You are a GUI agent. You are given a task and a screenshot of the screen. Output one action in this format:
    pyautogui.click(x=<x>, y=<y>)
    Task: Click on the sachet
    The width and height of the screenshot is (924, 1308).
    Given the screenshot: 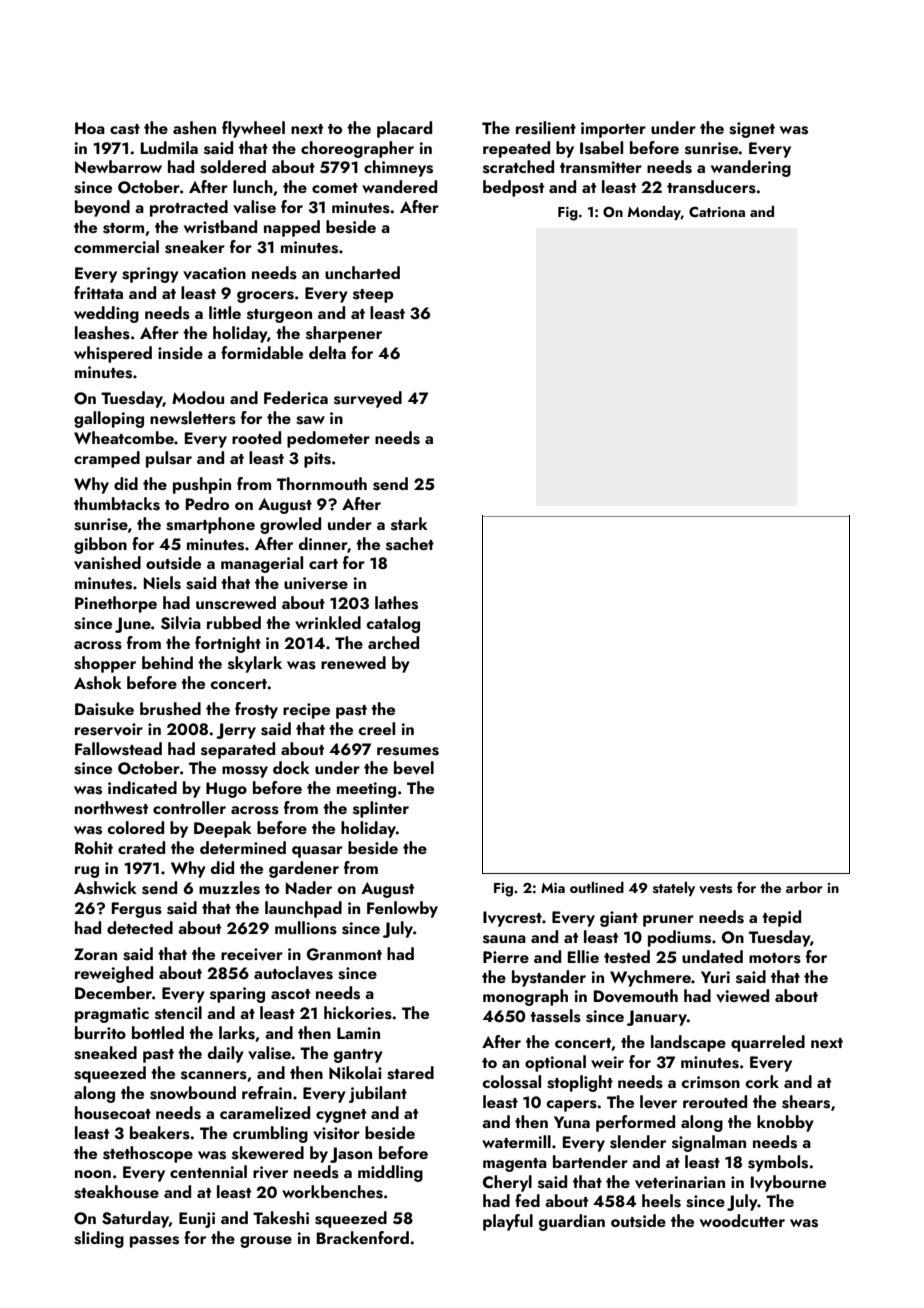 What is the action you would take?
    pyautogui.click(x=410, y=544)
